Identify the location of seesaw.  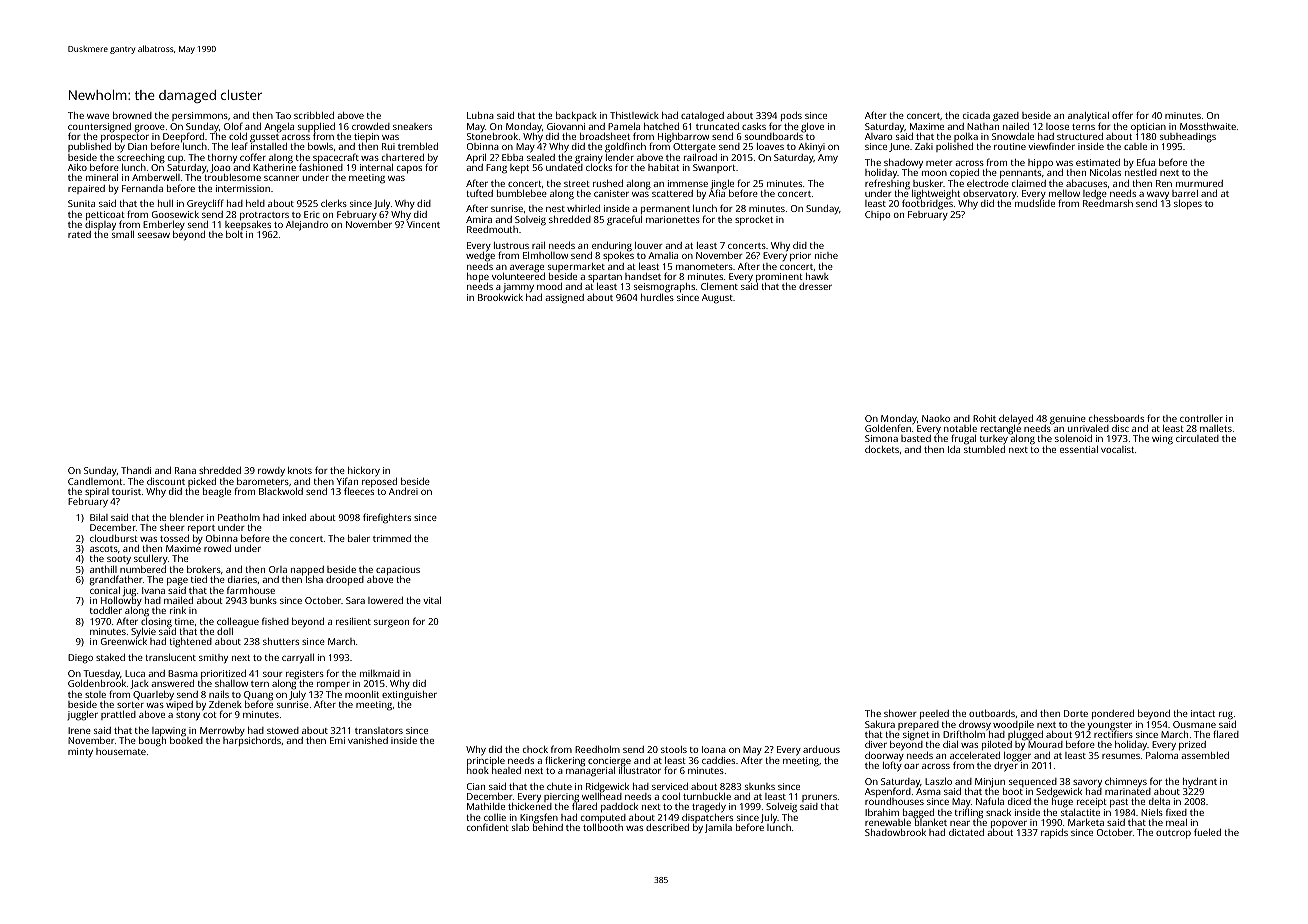
(154, 235).
